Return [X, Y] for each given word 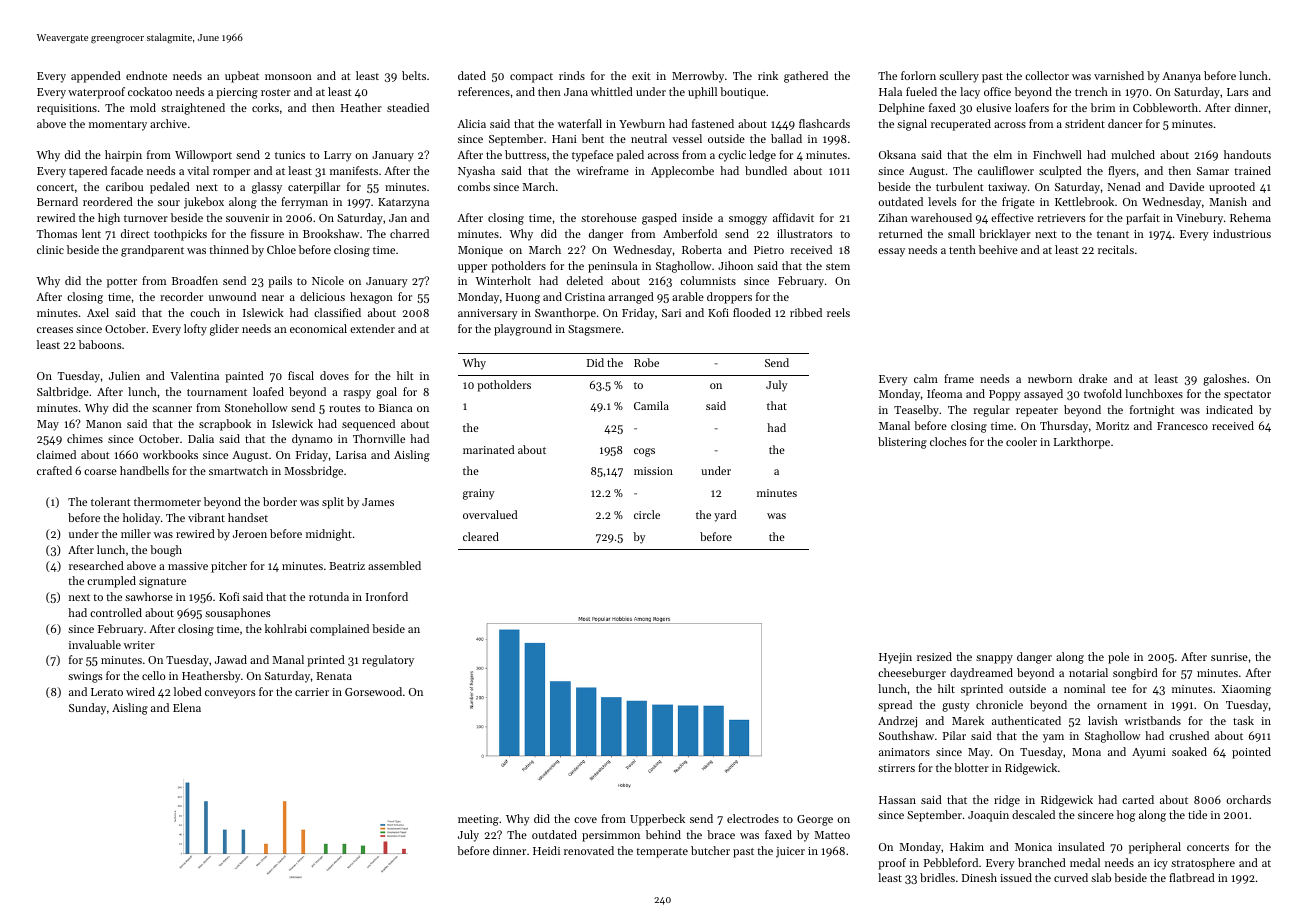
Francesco [1182, 426]
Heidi [546, 850]
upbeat [242, 77]
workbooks [170, 454]
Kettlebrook [1084, 201]
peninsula [613, 267]
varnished [1119, 75]
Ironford [387, 596]
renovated [589, 850]
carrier [312, 692]
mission [653, 471]
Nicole [328, 280]
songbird [1135, 674]
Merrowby [698, 77]
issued [1016, 877]
